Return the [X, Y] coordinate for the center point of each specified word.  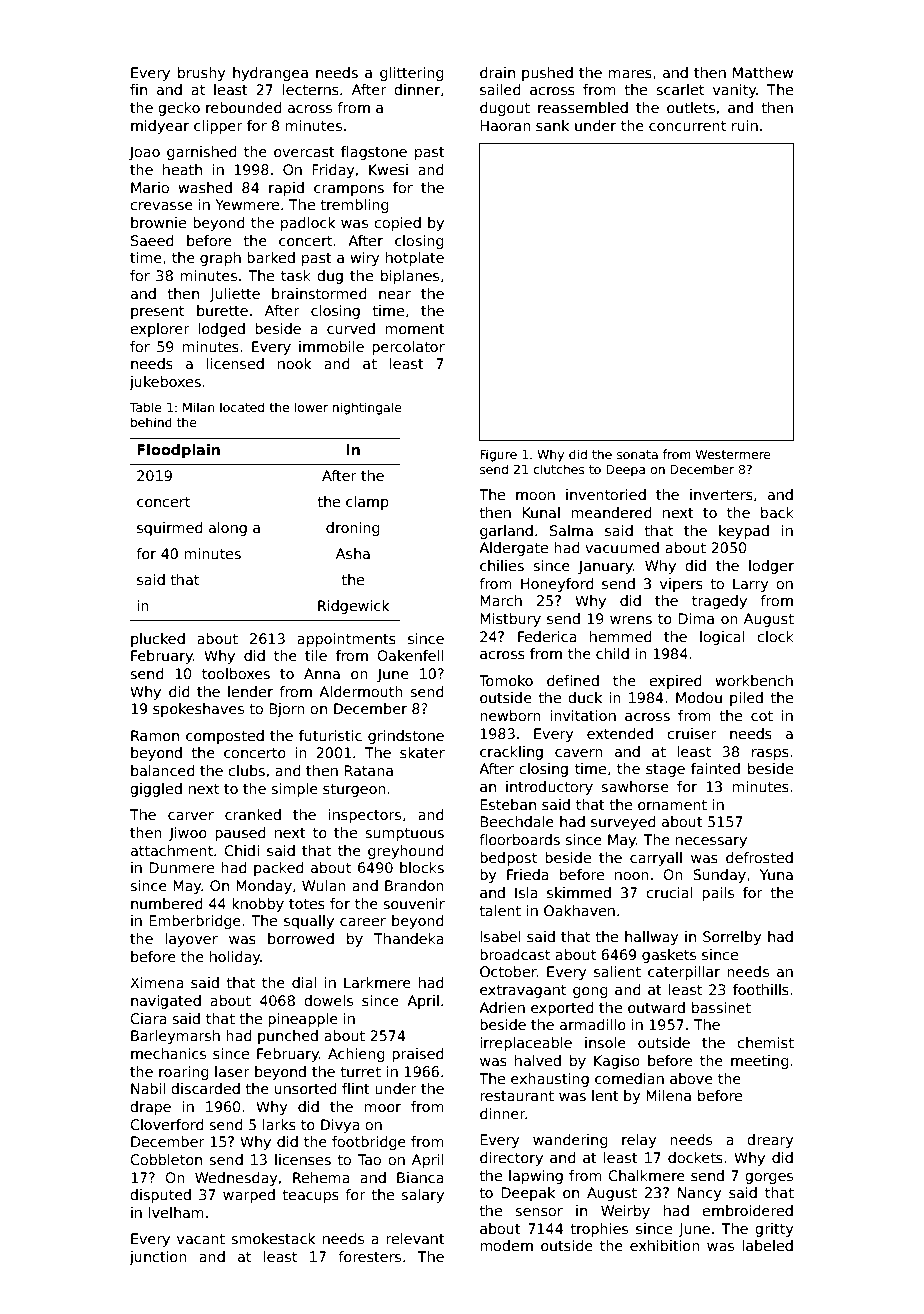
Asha [353, 553]
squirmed [169, 529]
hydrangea [270, 74]
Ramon [155, 735]
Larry [751, 585]
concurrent [687, 126]
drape [150, 1108]
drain [497, 72]
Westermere [733, 454]
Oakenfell [410, 655]
